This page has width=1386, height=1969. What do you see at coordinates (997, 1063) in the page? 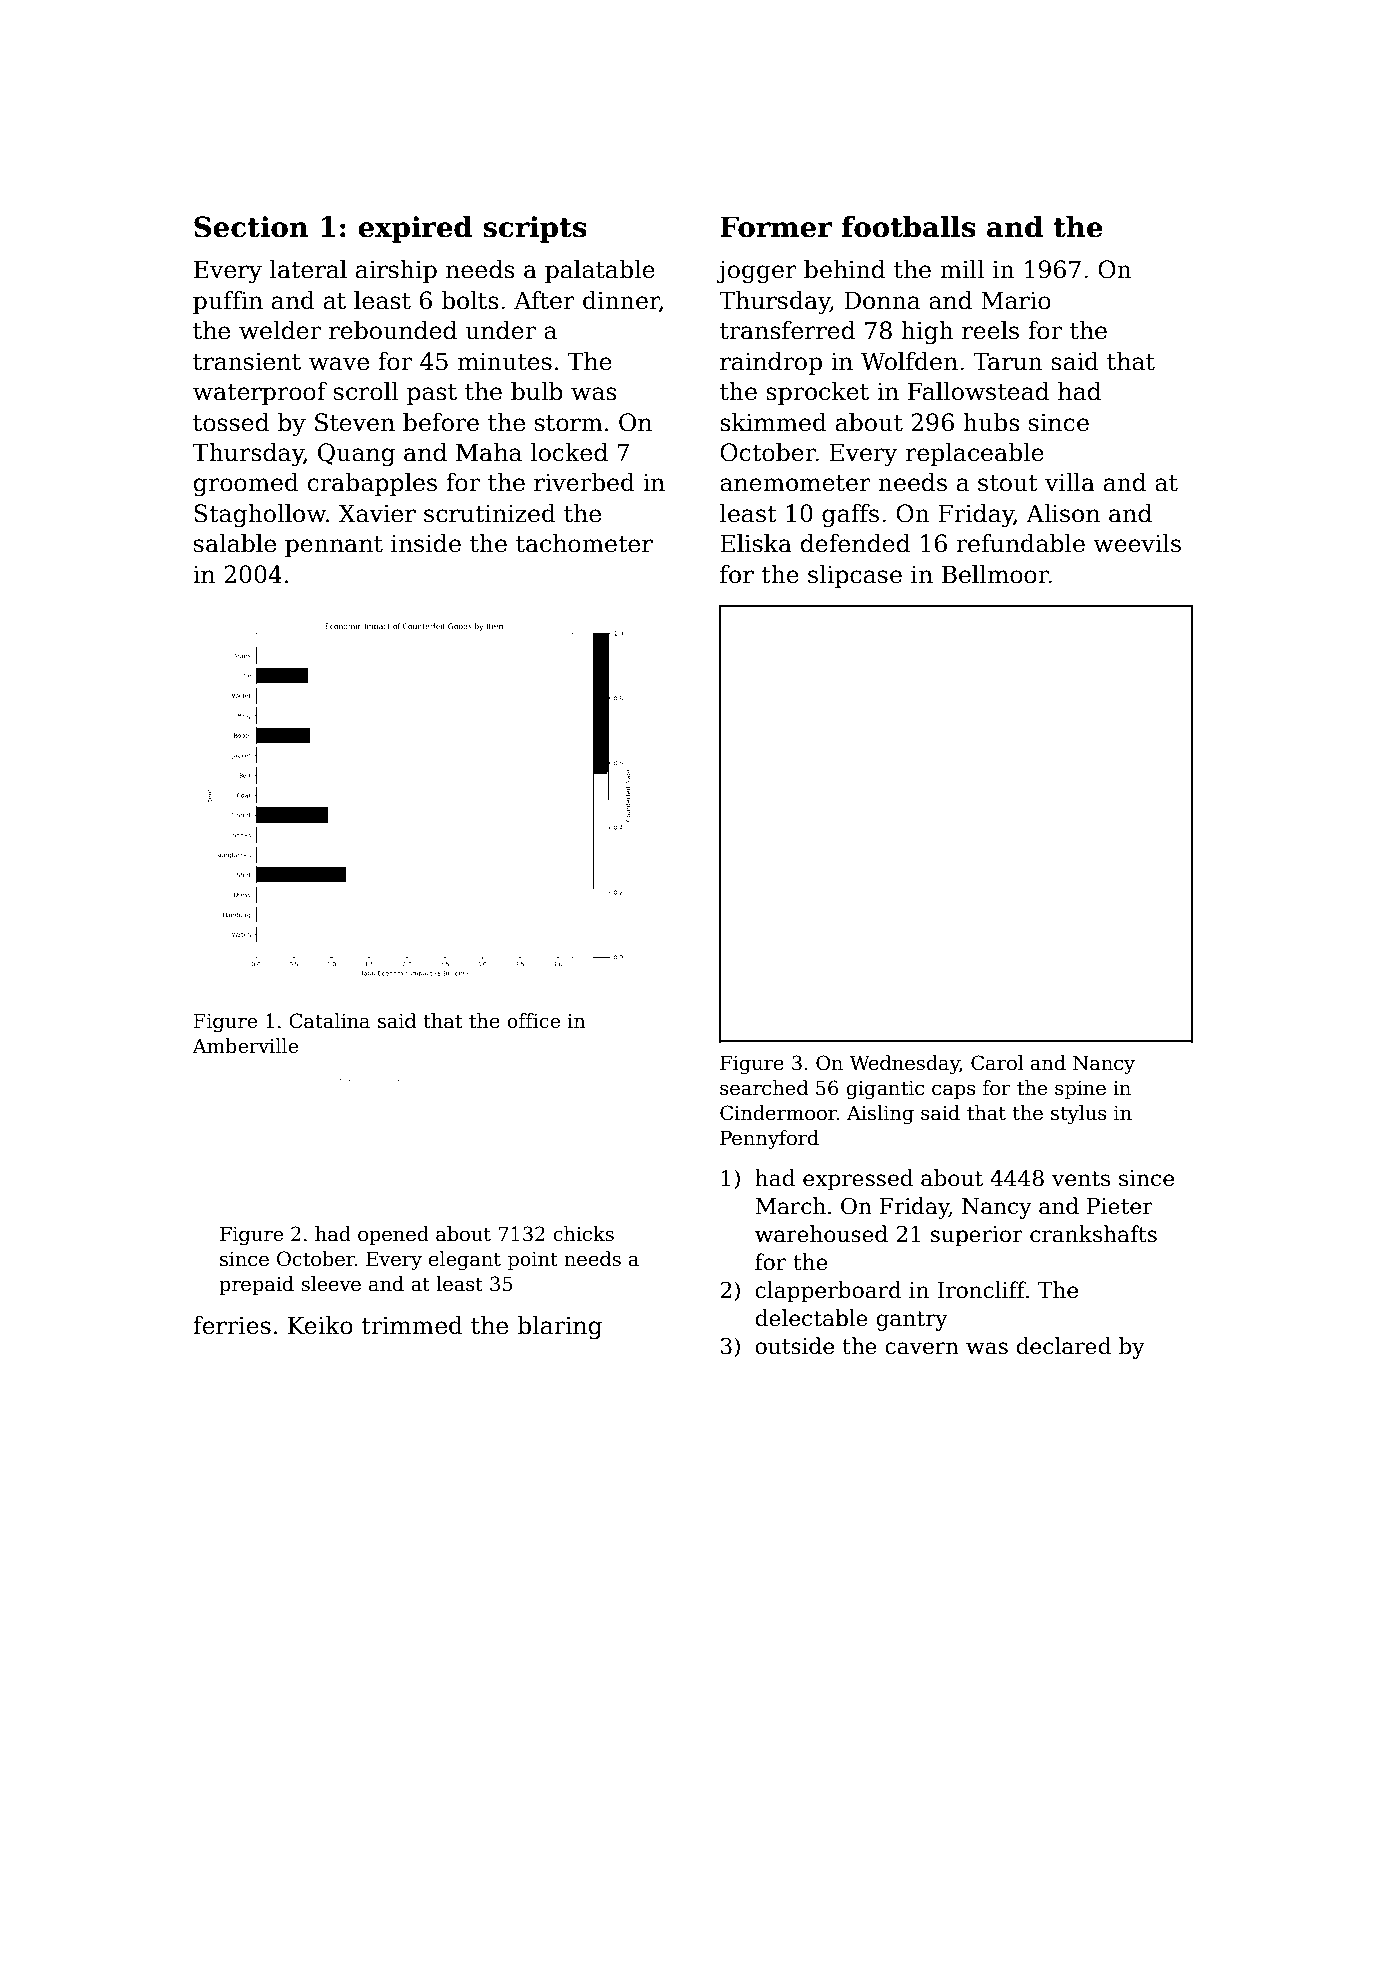
I see `Carol` at bounding box center [997, 1063].
